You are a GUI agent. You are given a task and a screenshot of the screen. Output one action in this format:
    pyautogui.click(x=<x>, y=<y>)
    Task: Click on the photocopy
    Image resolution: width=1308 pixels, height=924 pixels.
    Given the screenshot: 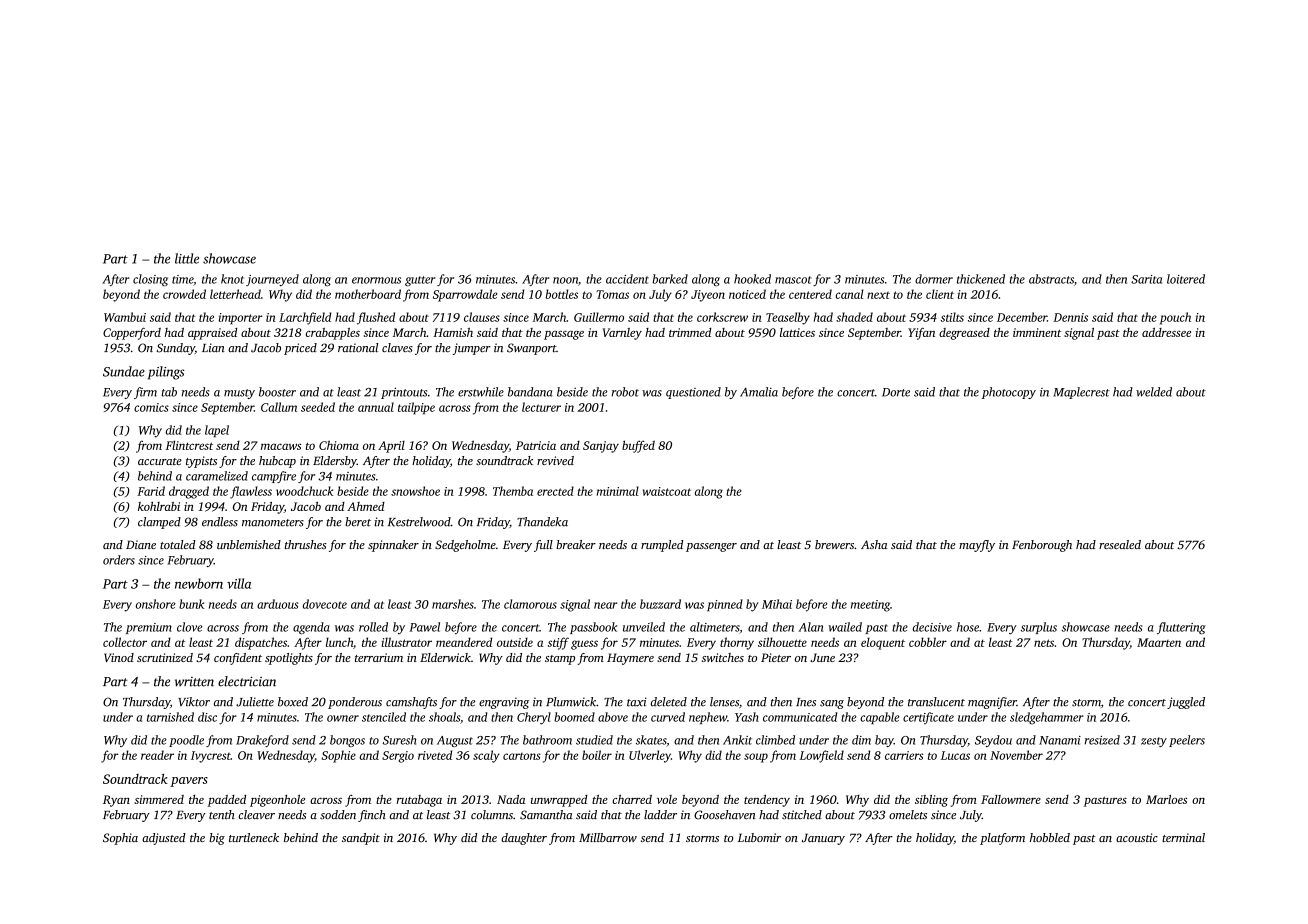 What is the action you would take?
    pyautogui.click(x=1009, y=393)
